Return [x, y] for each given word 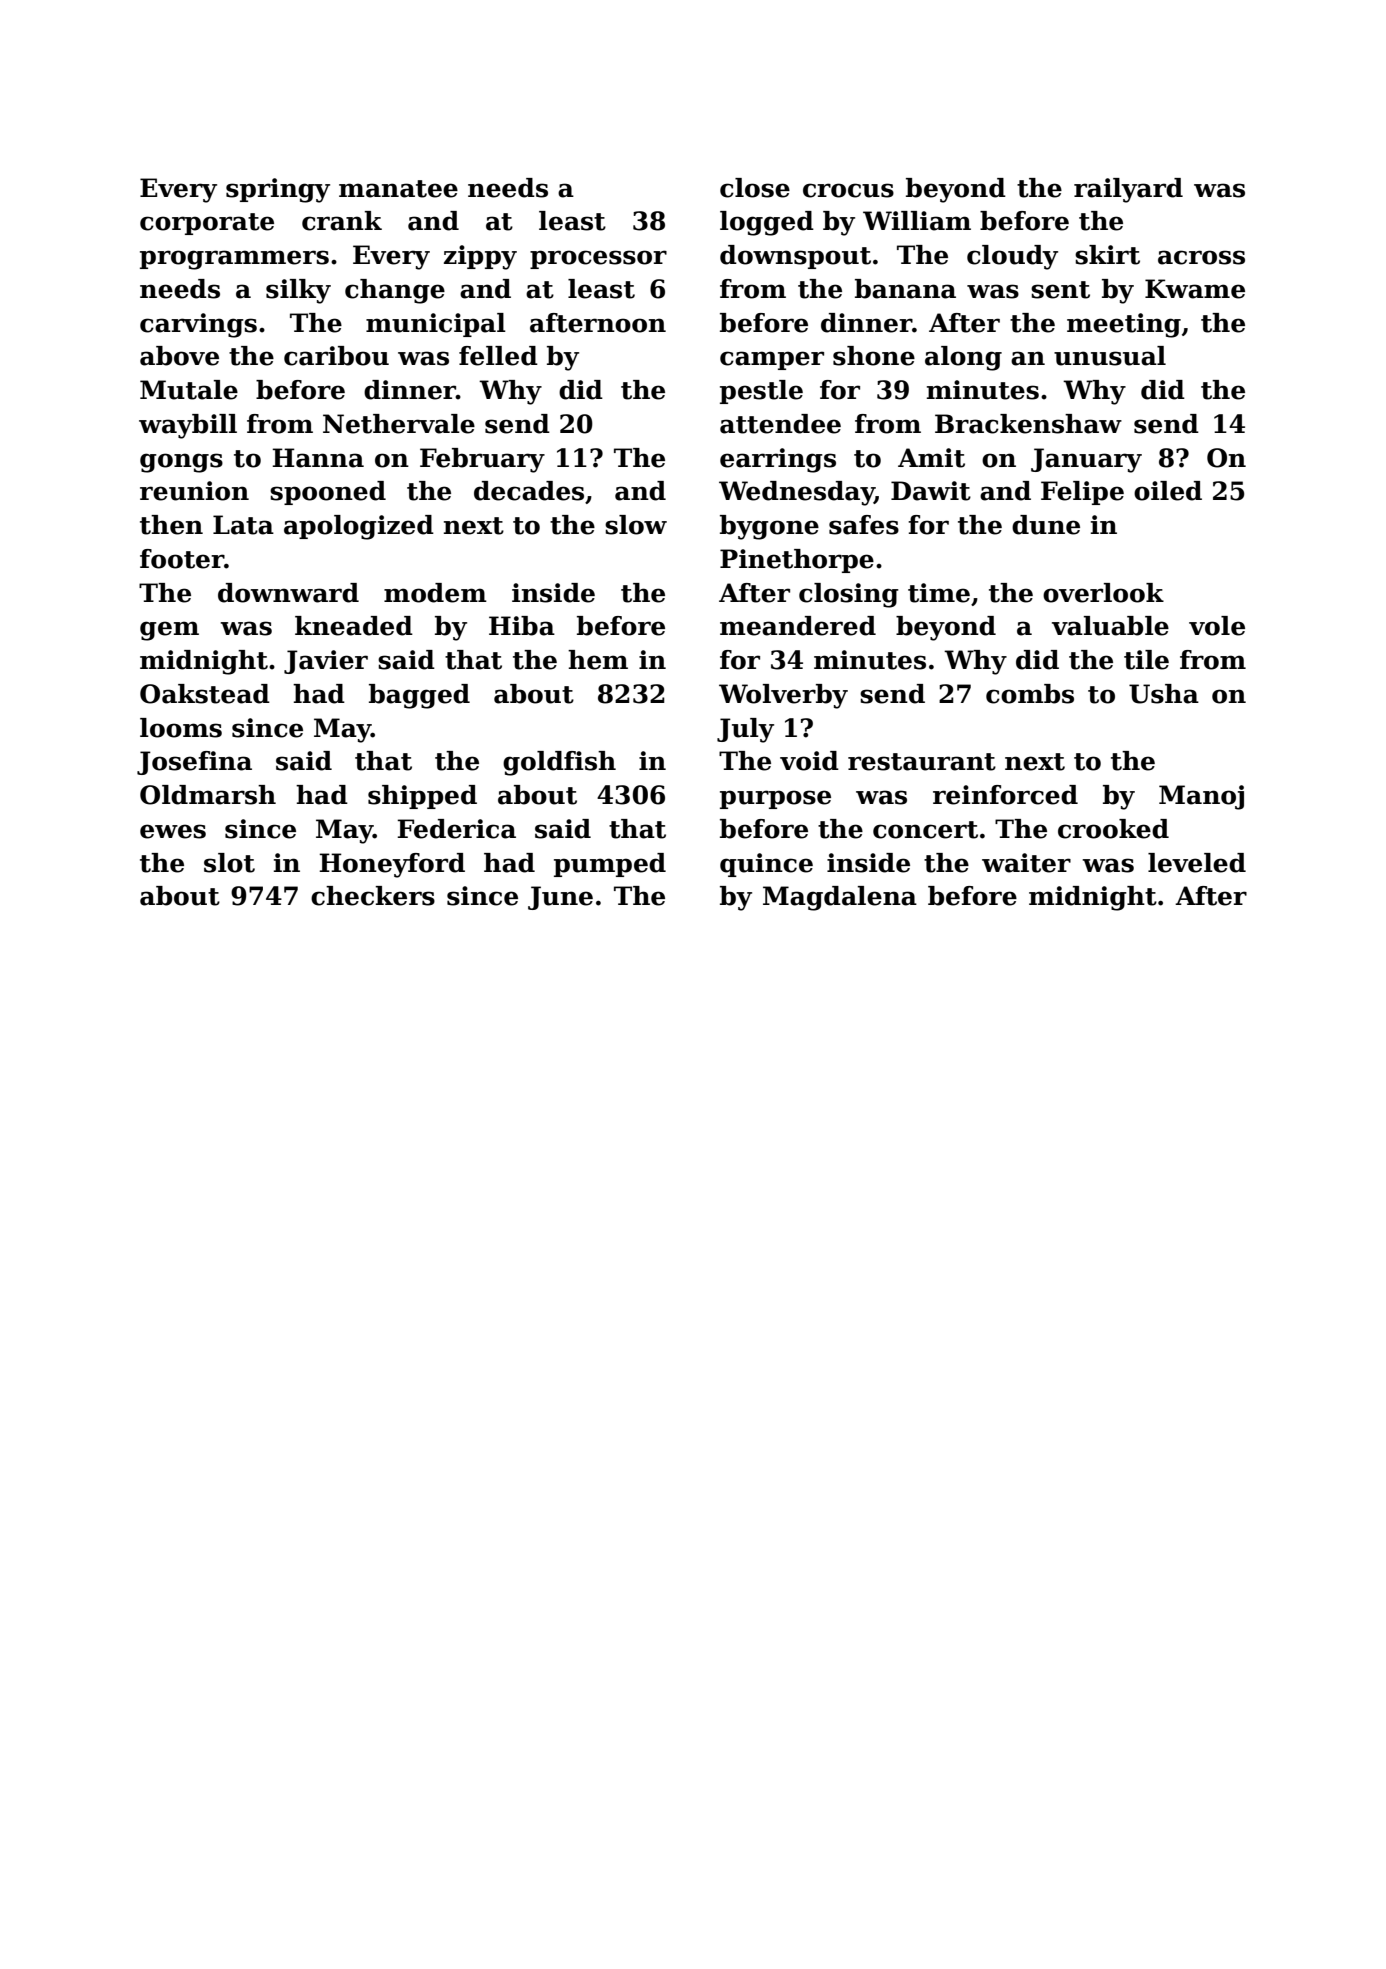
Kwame [1195, 289]
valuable [1110, 626]
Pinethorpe [797, 561]
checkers [373, 896]
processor [598, 259]
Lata [243, 525]
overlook [1103, 593]
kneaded [354, 626]
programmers [234, 260]
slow [636, 525]
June [560, 898]
